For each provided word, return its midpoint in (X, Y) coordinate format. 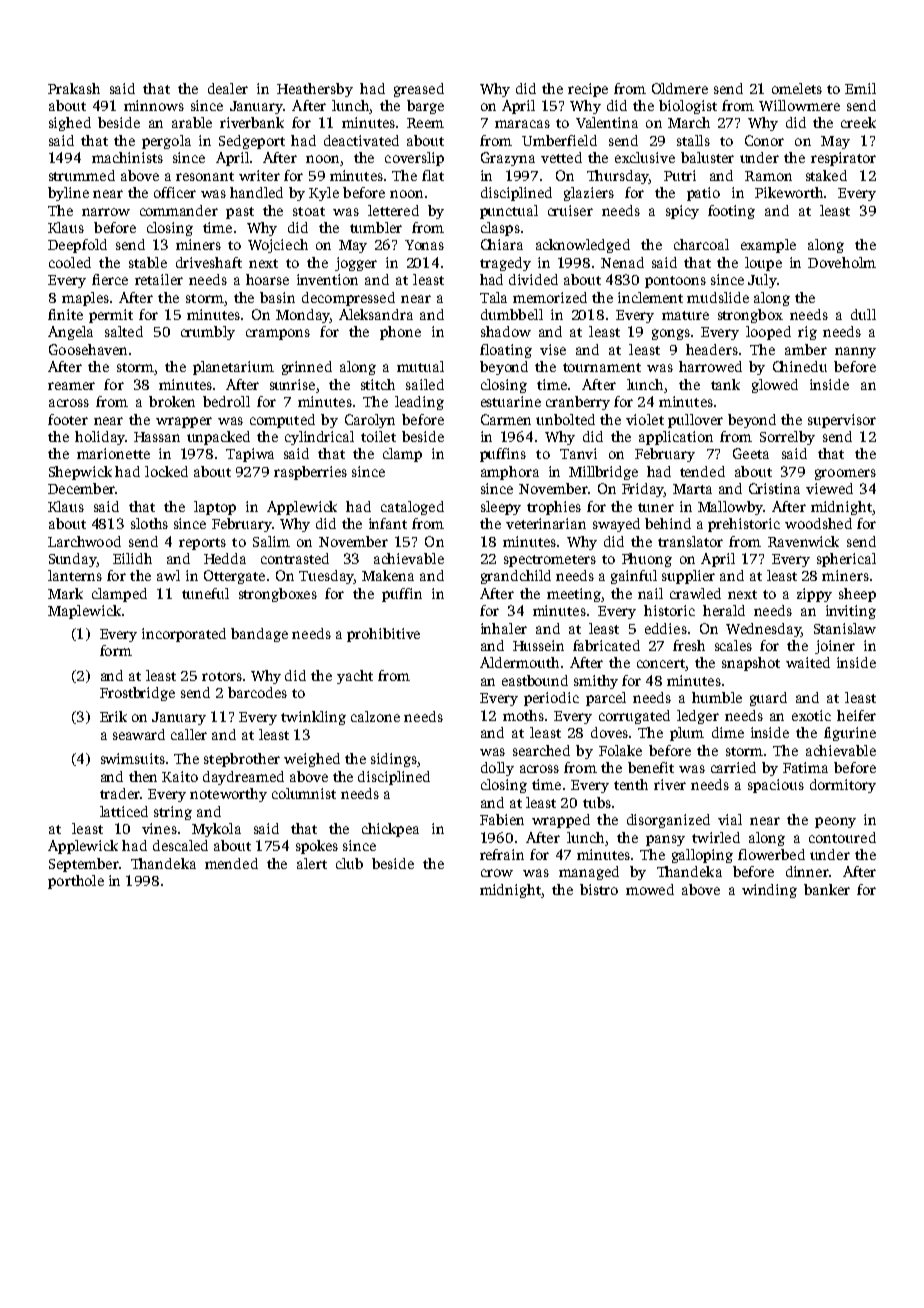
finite (65, 314)
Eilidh (132, 558)
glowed (775, 386)
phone (400, 333)
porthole (76, 882)
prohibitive (383, 635)
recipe (588, 90)
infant (388, 523)
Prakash (74, 88)
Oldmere (680, 88)
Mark (65, 593)
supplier (688, 577)
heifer (856, 715)
